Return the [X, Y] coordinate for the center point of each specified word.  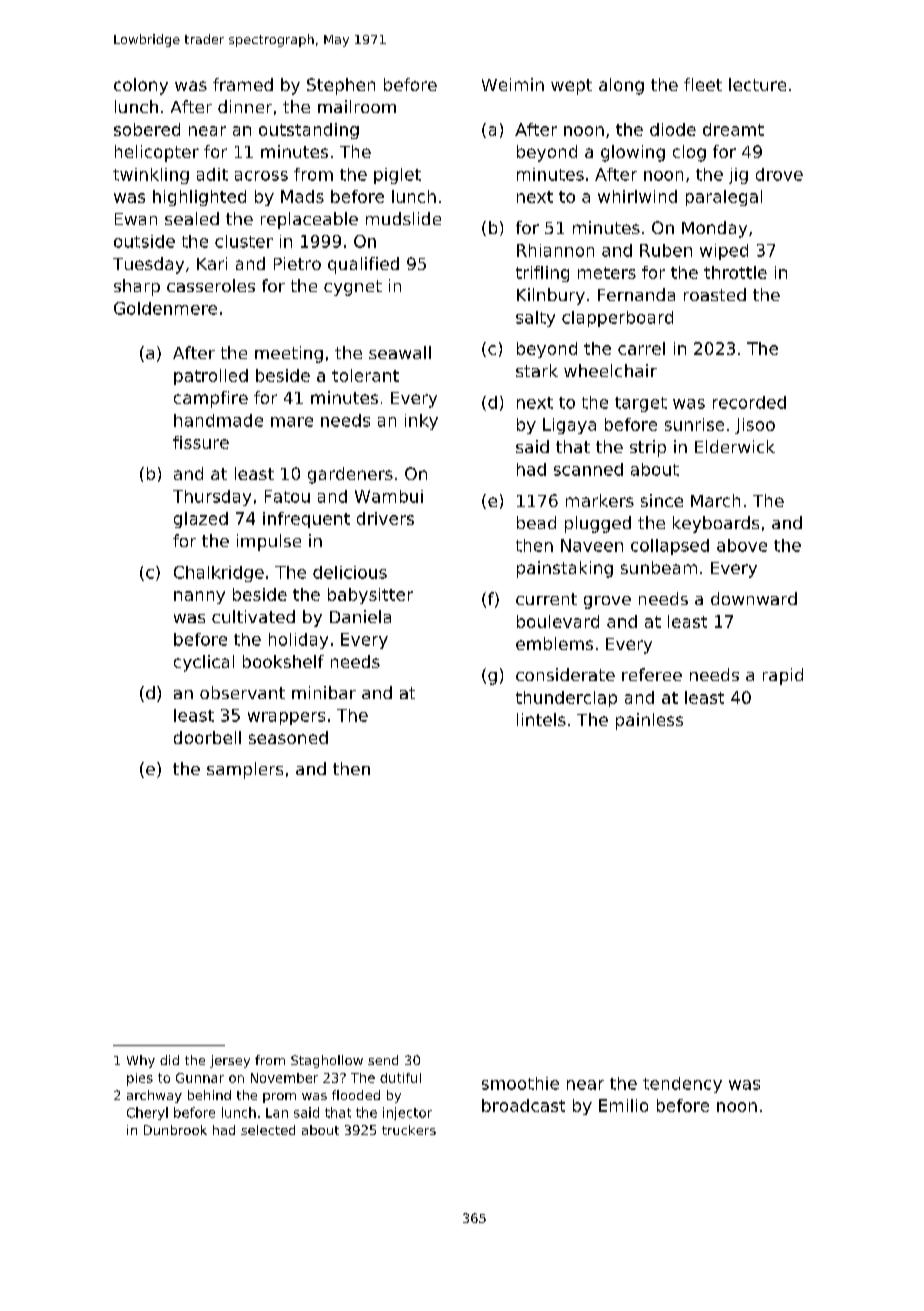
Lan [277, 1113]
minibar [324, 692]
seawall [400, 352]
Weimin [513, 84]
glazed [201, 520]
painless [649, 721]
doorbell [207, 737]
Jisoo [755, 426]
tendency [682, 1085]
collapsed [670, 547]
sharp [137, 287]
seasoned [288, 737]
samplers [245, 770]
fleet [703, 84]
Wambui [389, 496]
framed [243, 84]
